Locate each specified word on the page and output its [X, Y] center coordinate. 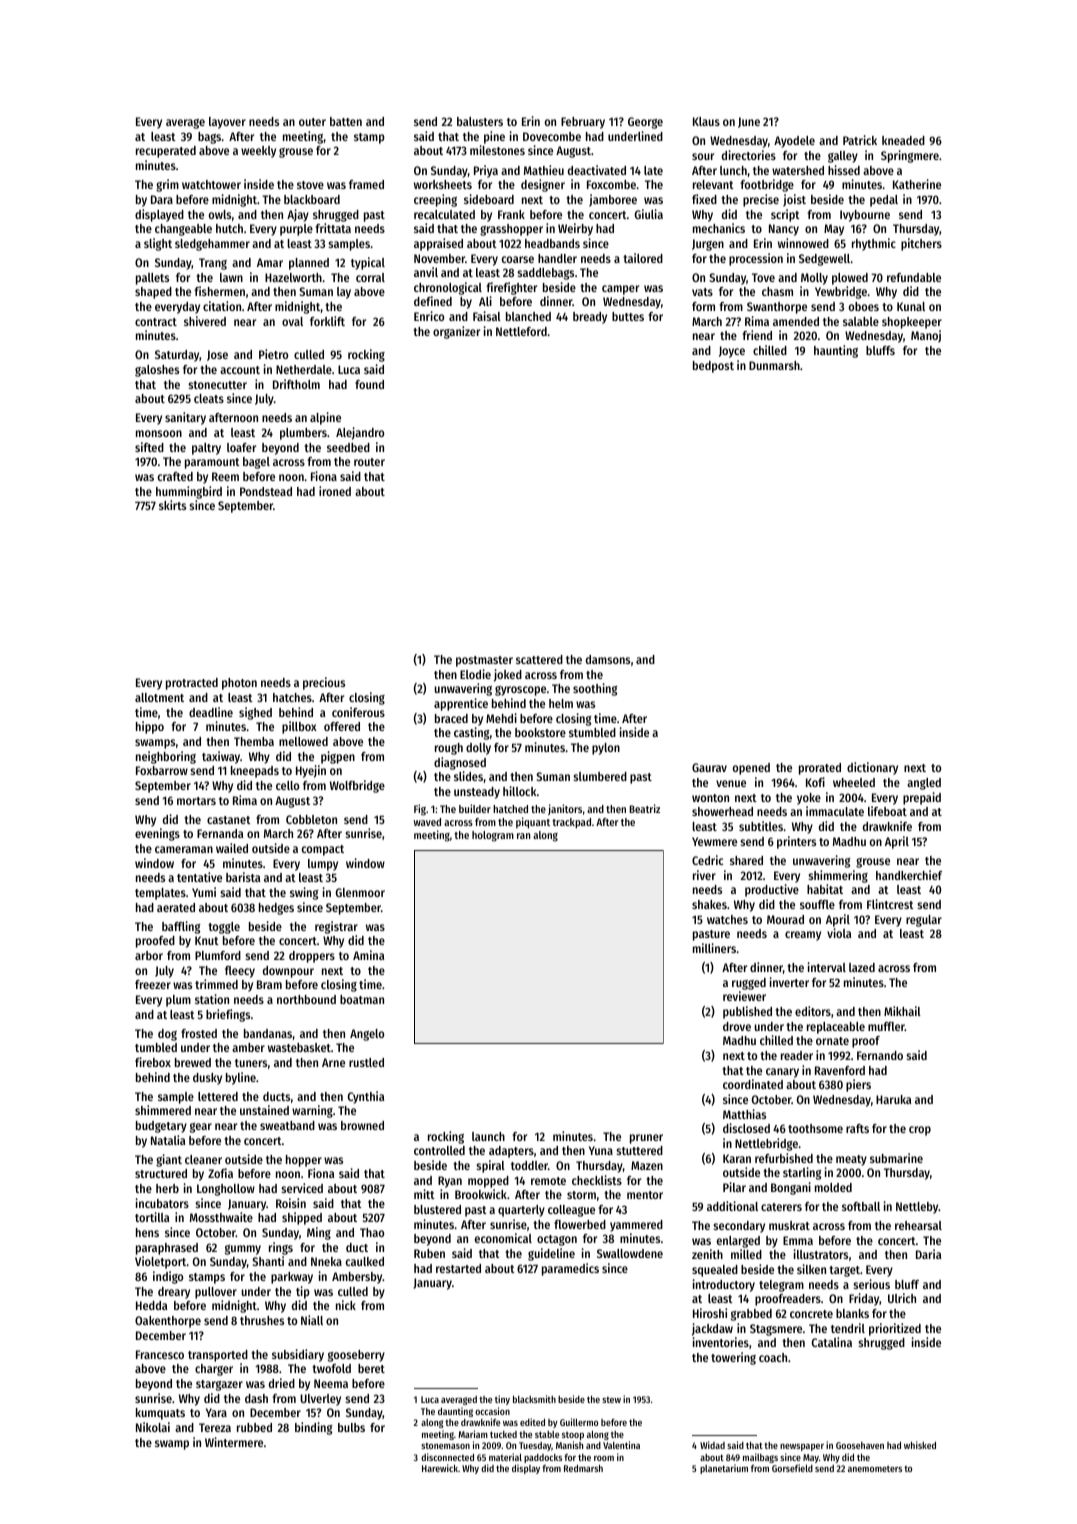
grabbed [751, 1315]
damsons [608, 659]
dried [282, 1383]
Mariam [473, 1434]
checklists [597, 1180]
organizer [456, 332]
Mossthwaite [221, 1217]
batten [346, 121]
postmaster [484, 661]
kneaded [903, 140]
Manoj [926, 336]
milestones [497, 150]
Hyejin [311, 771]
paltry [206, 449]
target [844, 1271]
